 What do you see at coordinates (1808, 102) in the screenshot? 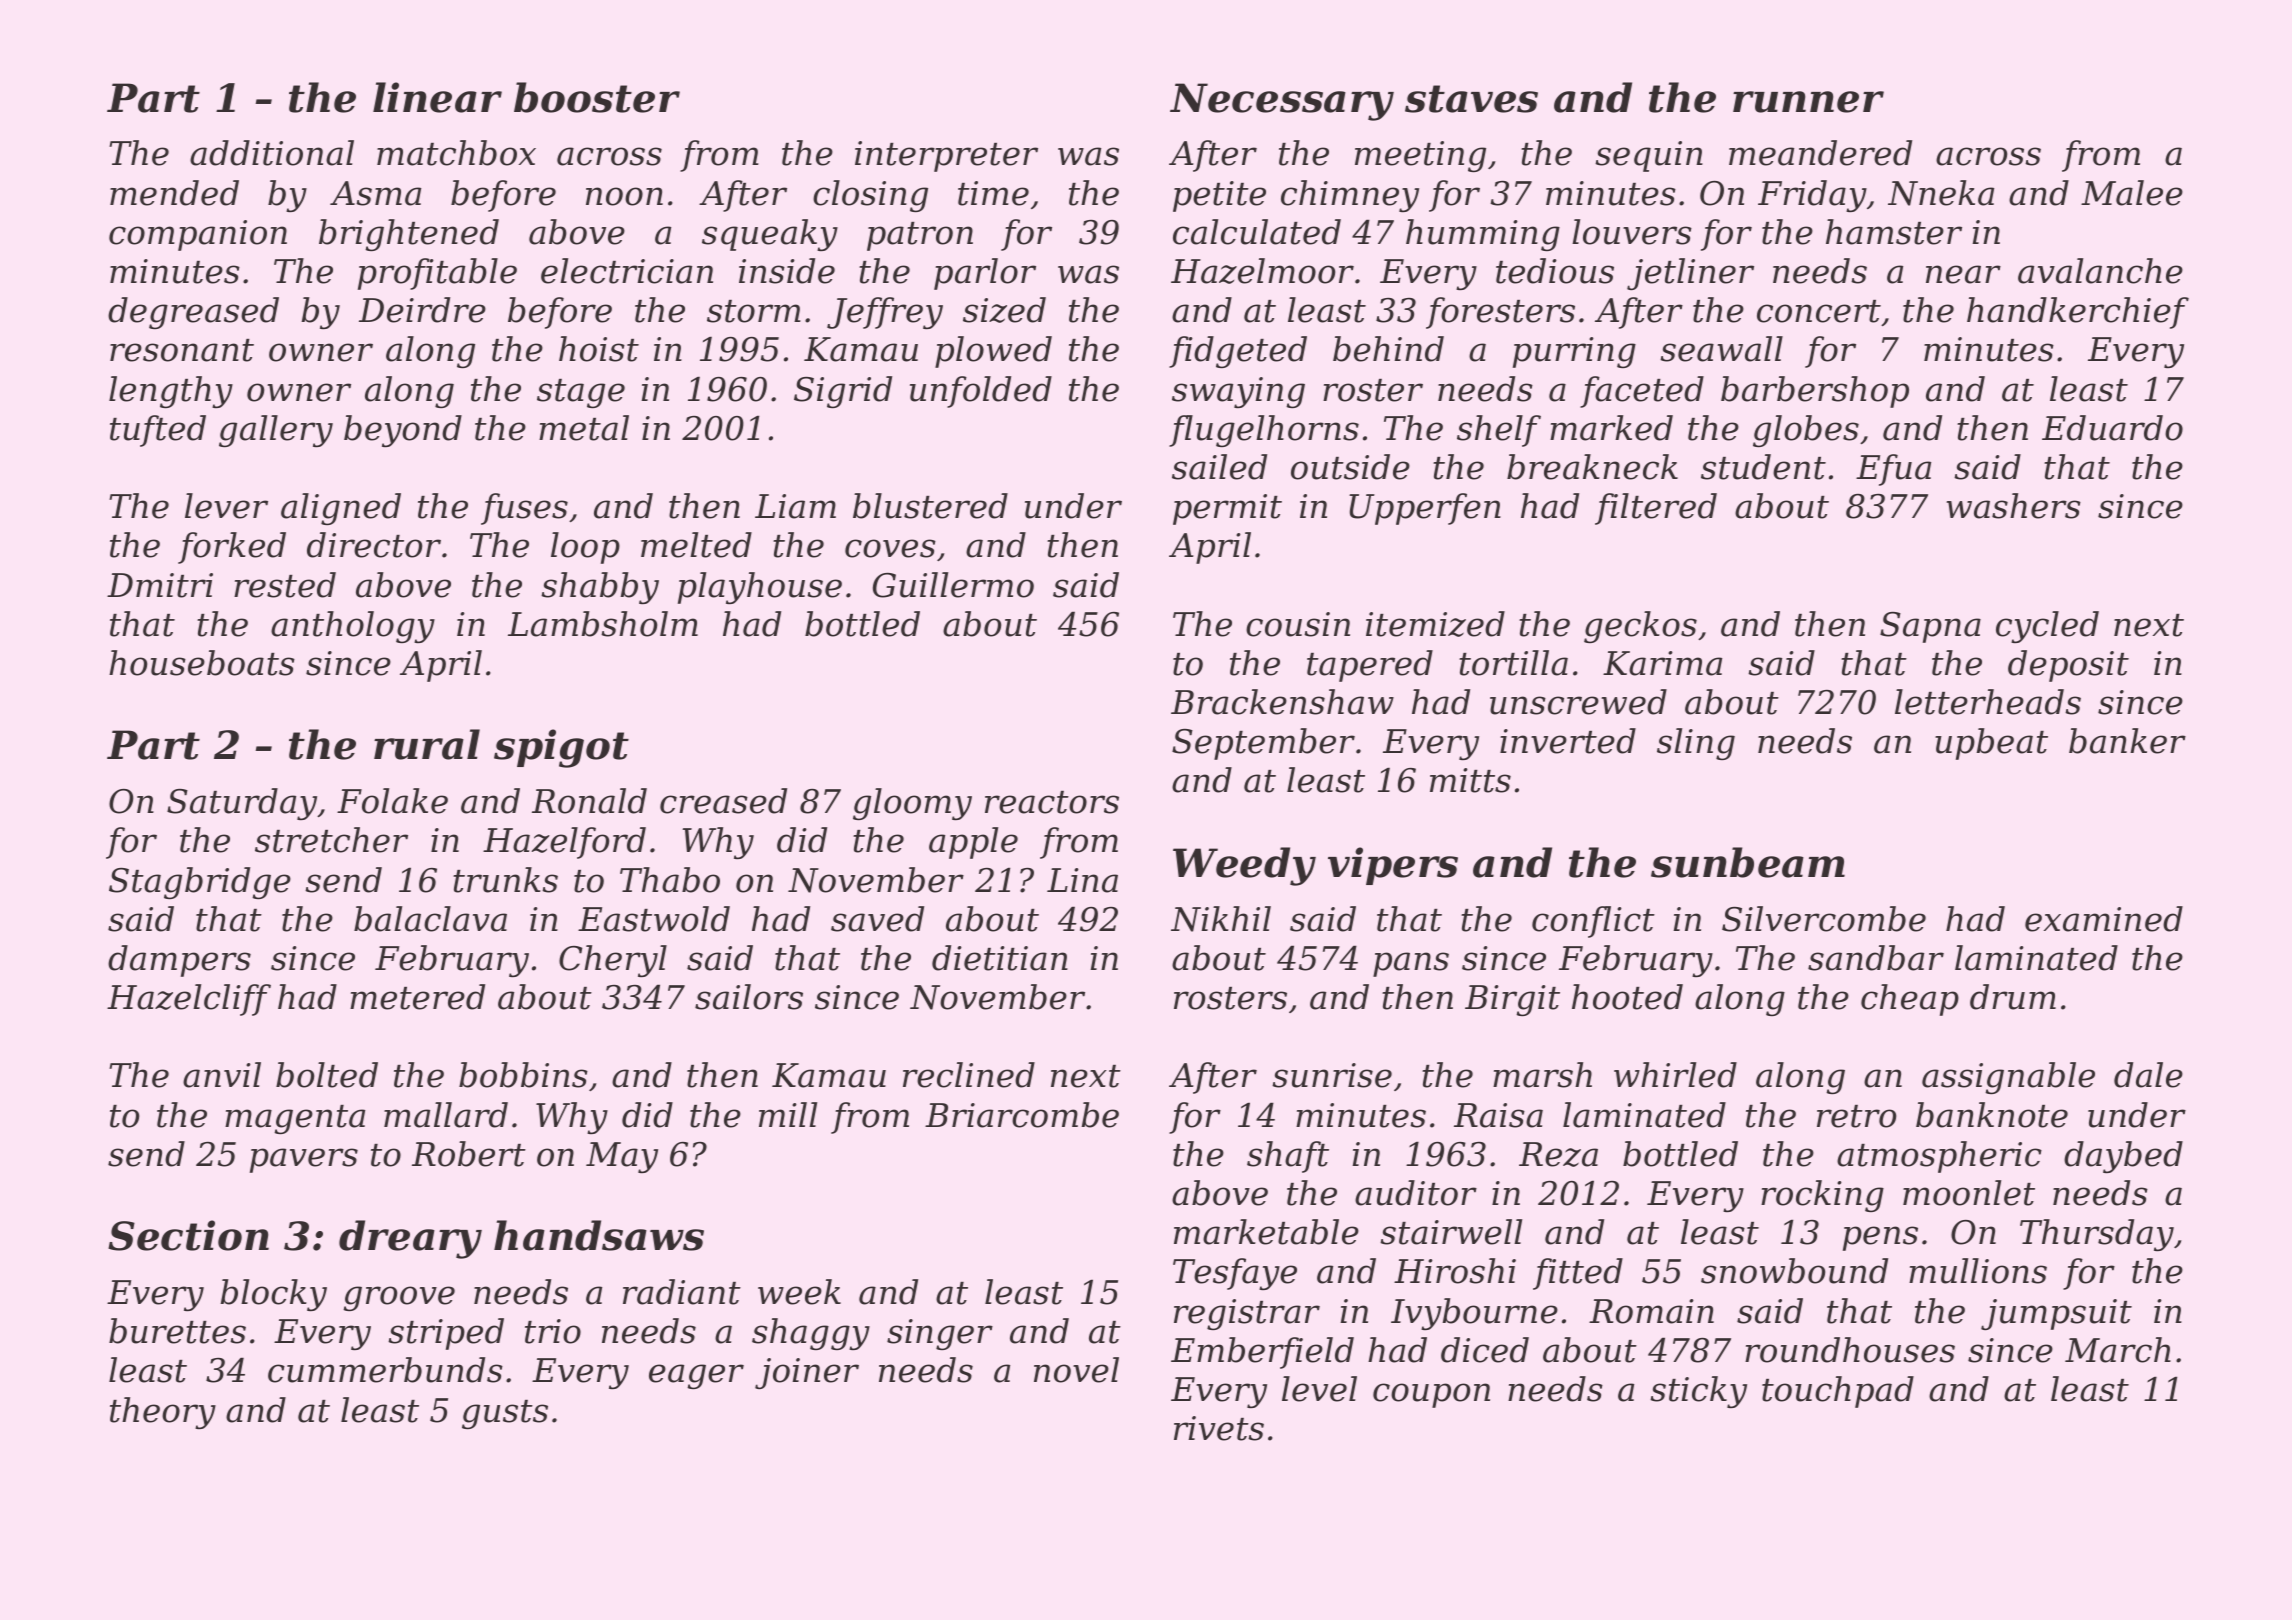
I see `runner` at bounding box center [1808, 102].
